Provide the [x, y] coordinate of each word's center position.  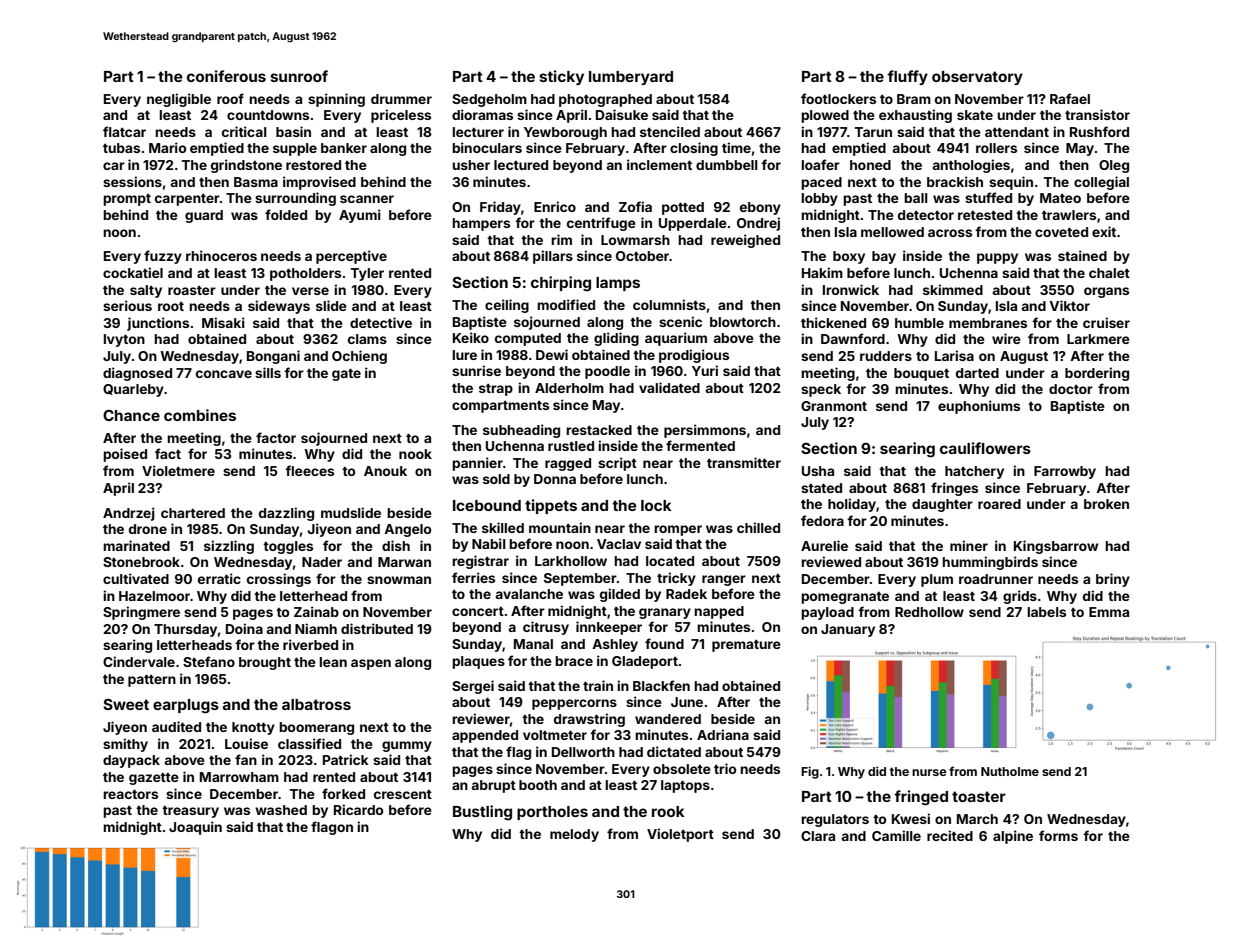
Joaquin [195, 828]
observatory [977, 78]
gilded [620, 595]
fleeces [309, 470]
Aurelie [824, 545]
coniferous [226, 76]
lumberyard [631, 78]
